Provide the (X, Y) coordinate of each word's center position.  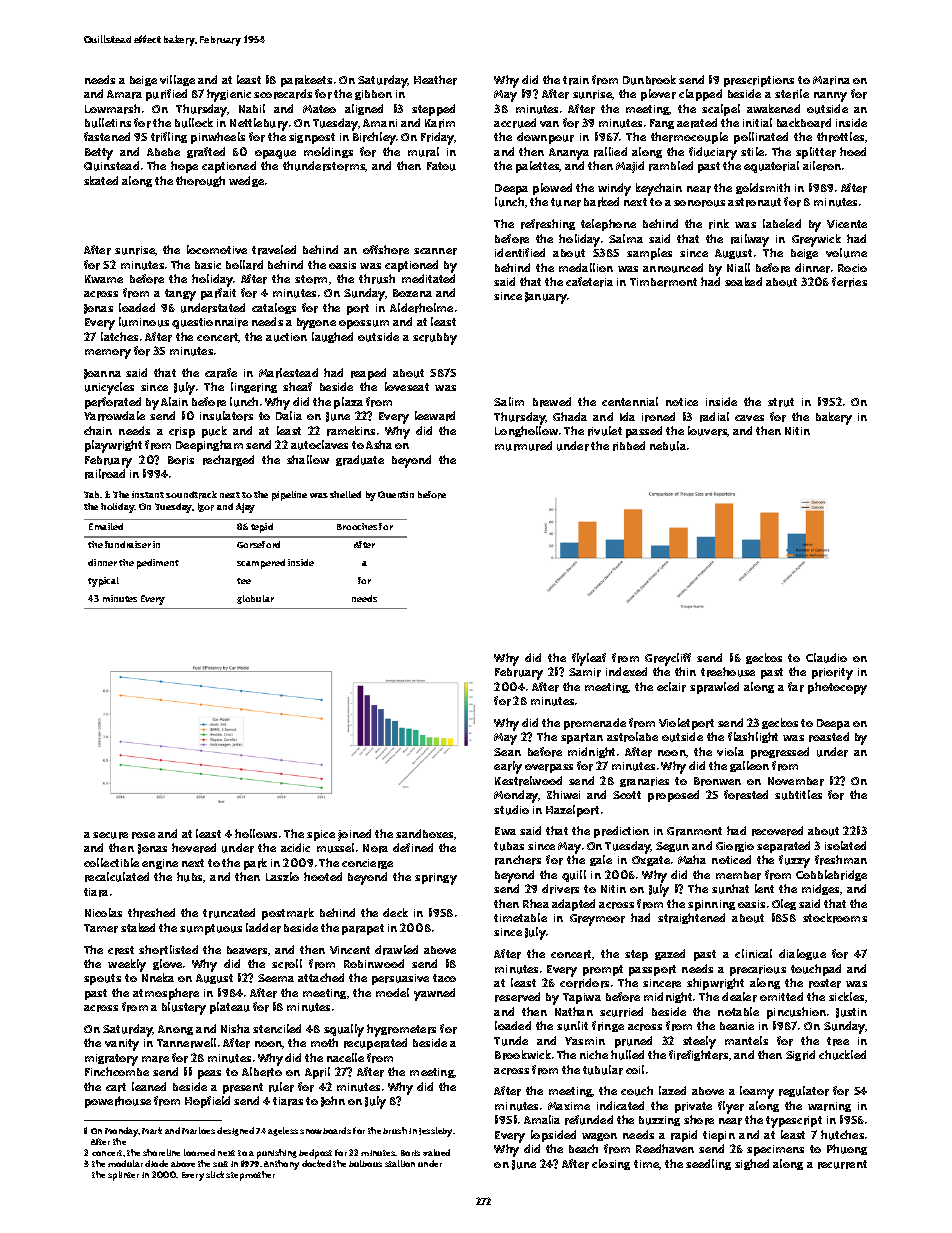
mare (155, 1059)
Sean (507, 752)
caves (749, 418)
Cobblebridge (831, 875)
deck (395, 912)
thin (685, 671)
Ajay (245, 508)
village (177, 80)
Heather (435, 80)
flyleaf (589, 659)
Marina (831, 80)
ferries (849, 282)
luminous (144, 322)
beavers (247, 950)
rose (143, 835)
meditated (428, 278)
